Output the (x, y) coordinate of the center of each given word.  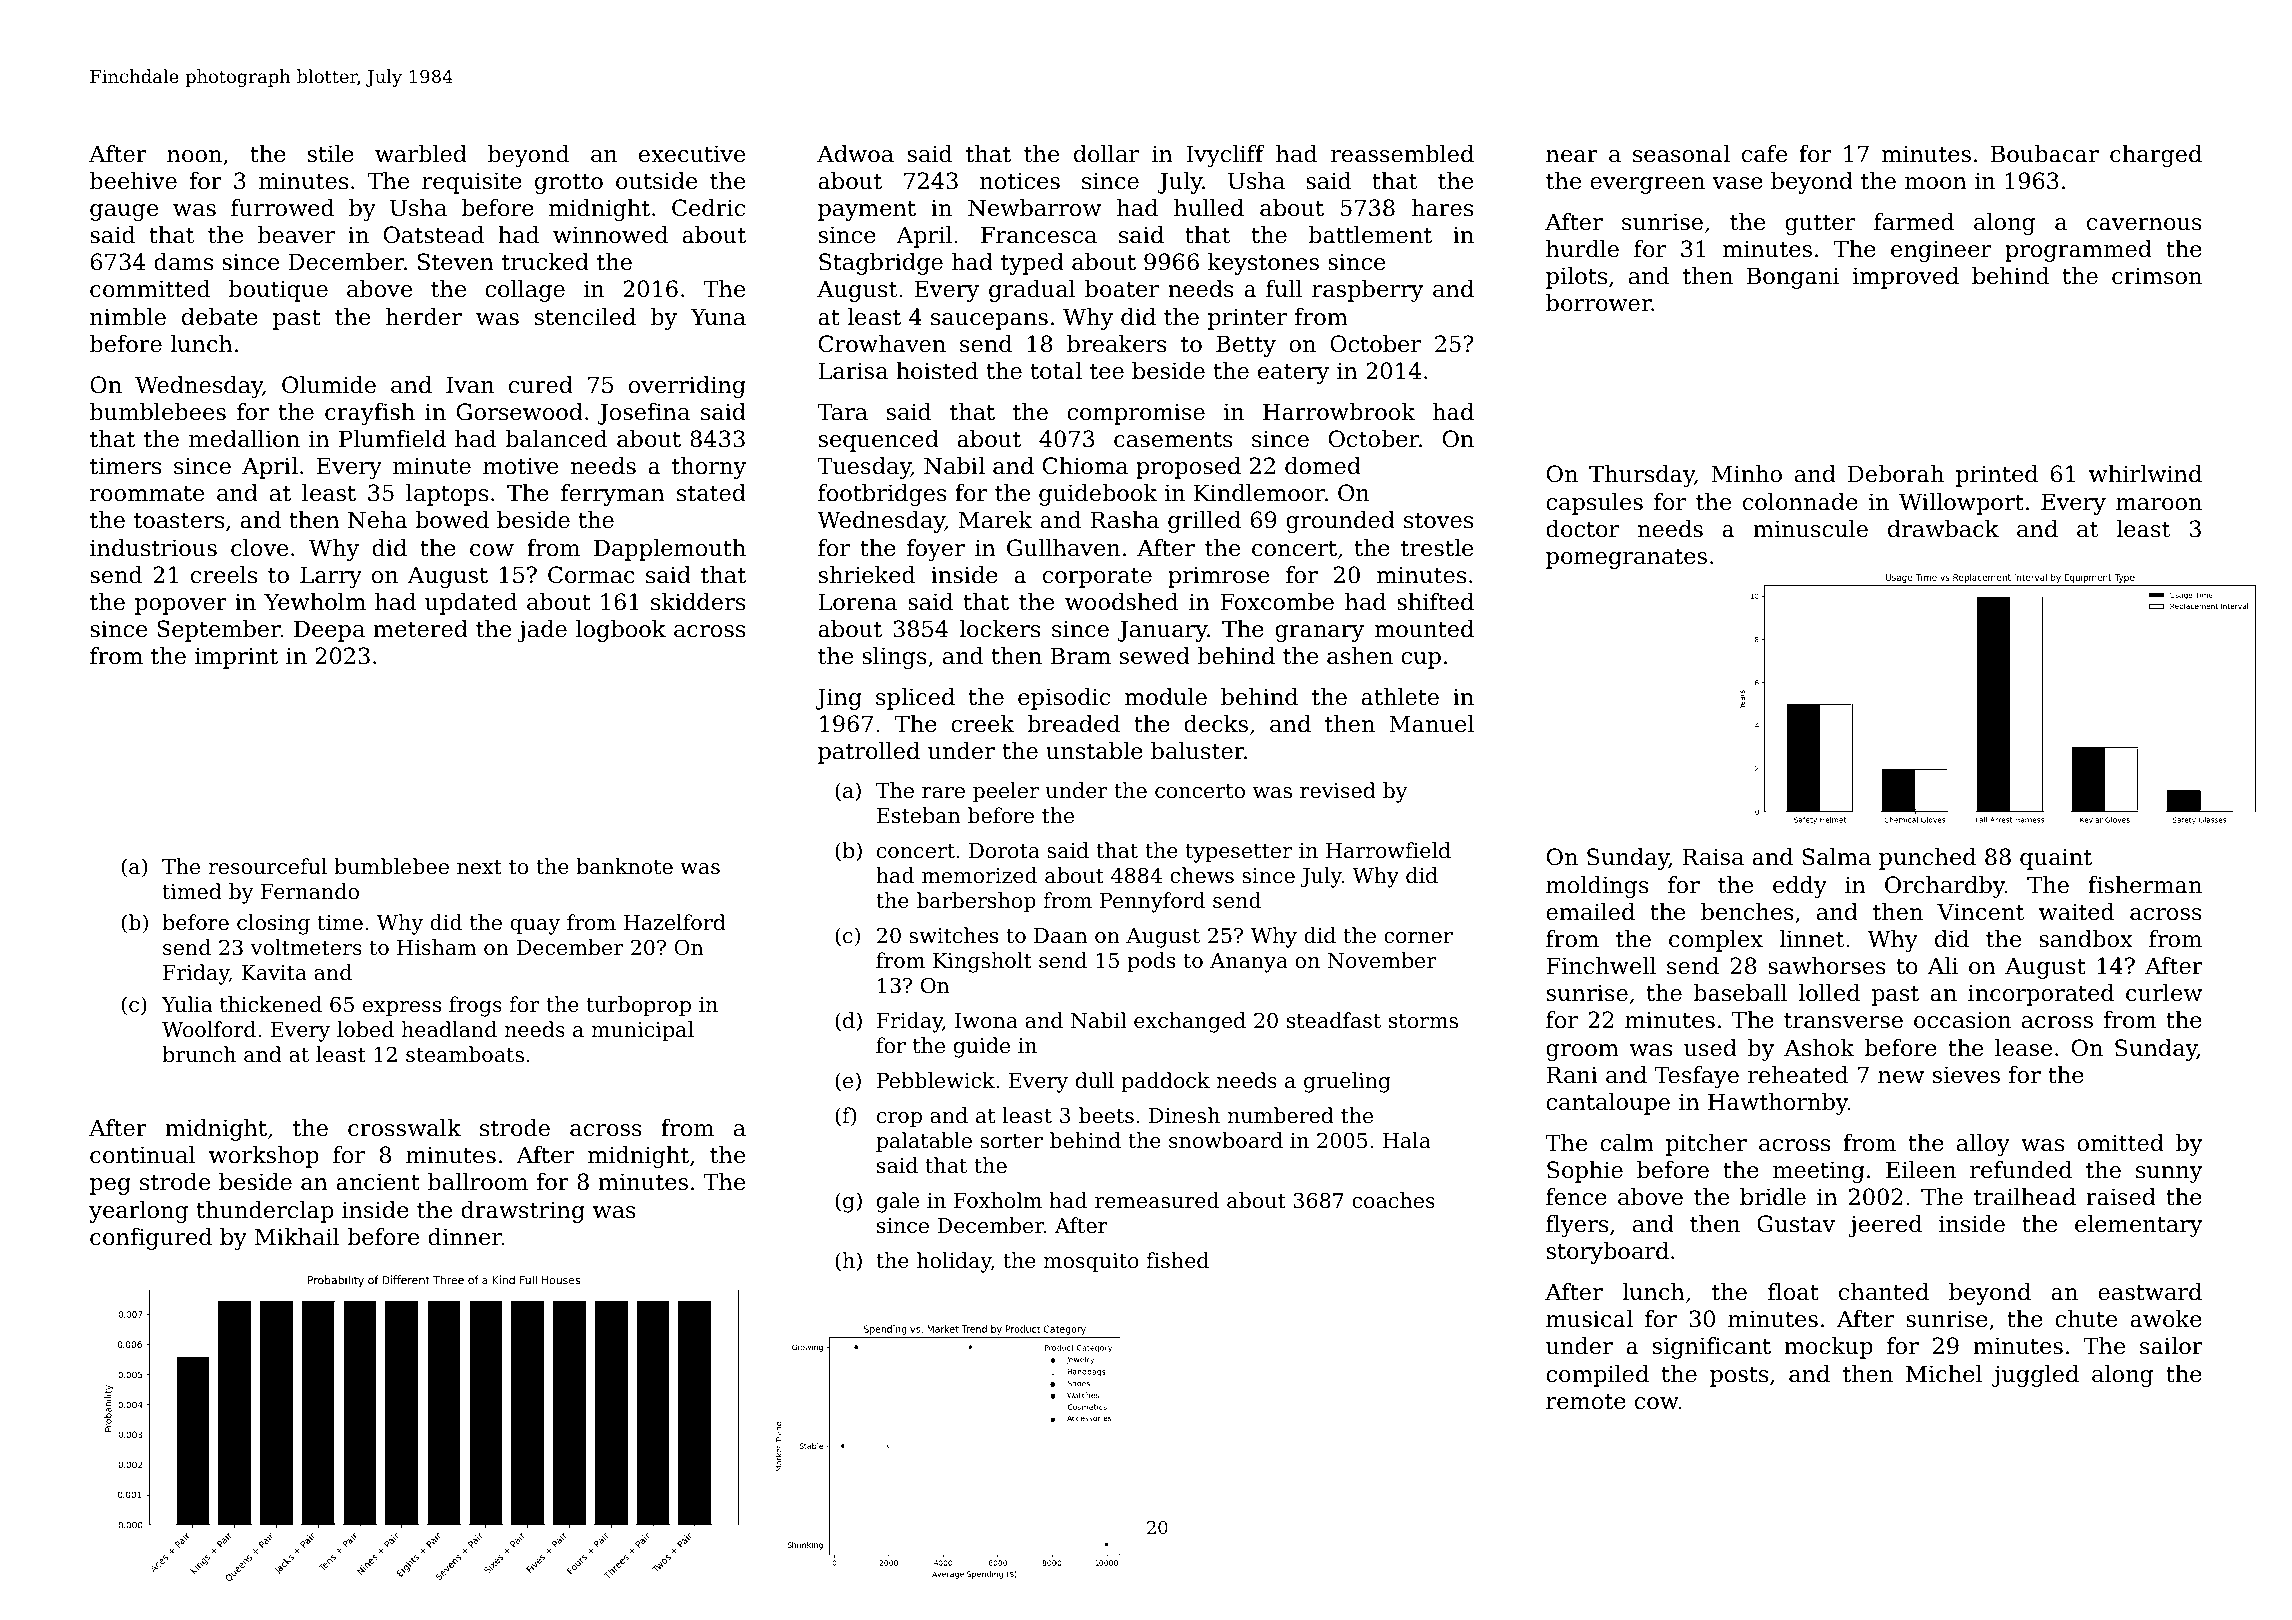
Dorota (1004, 851)
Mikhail (297, 1237)
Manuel (1431, 724)
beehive (133, 181)
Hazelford (675, 922)
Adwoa (855, 154)
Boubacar (2045, 154)
